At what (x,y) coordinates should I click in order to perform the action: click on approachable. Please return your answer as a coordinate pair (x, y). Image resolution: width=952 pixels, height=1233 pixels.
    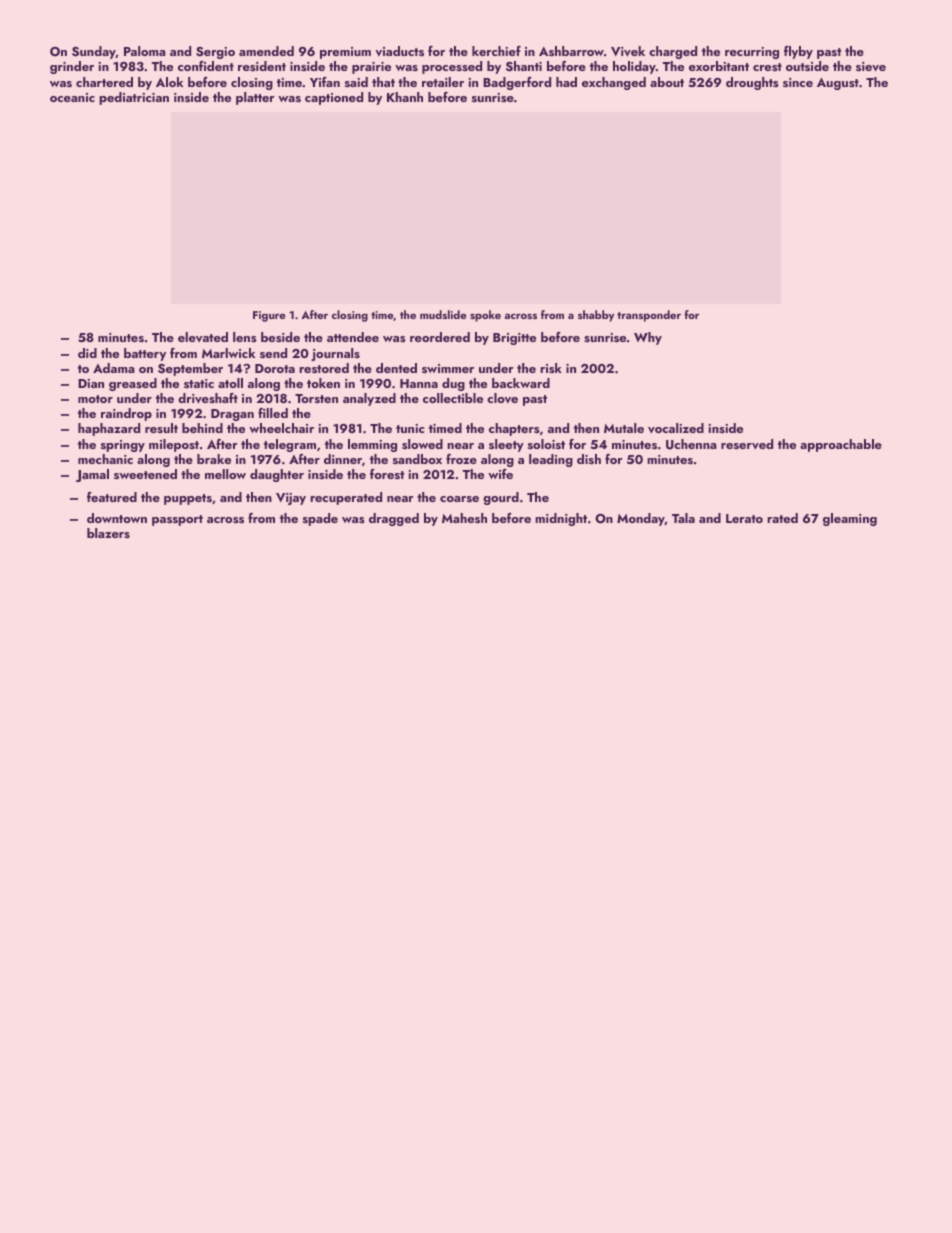
    Looking at the image, I should click on (841, 445).
